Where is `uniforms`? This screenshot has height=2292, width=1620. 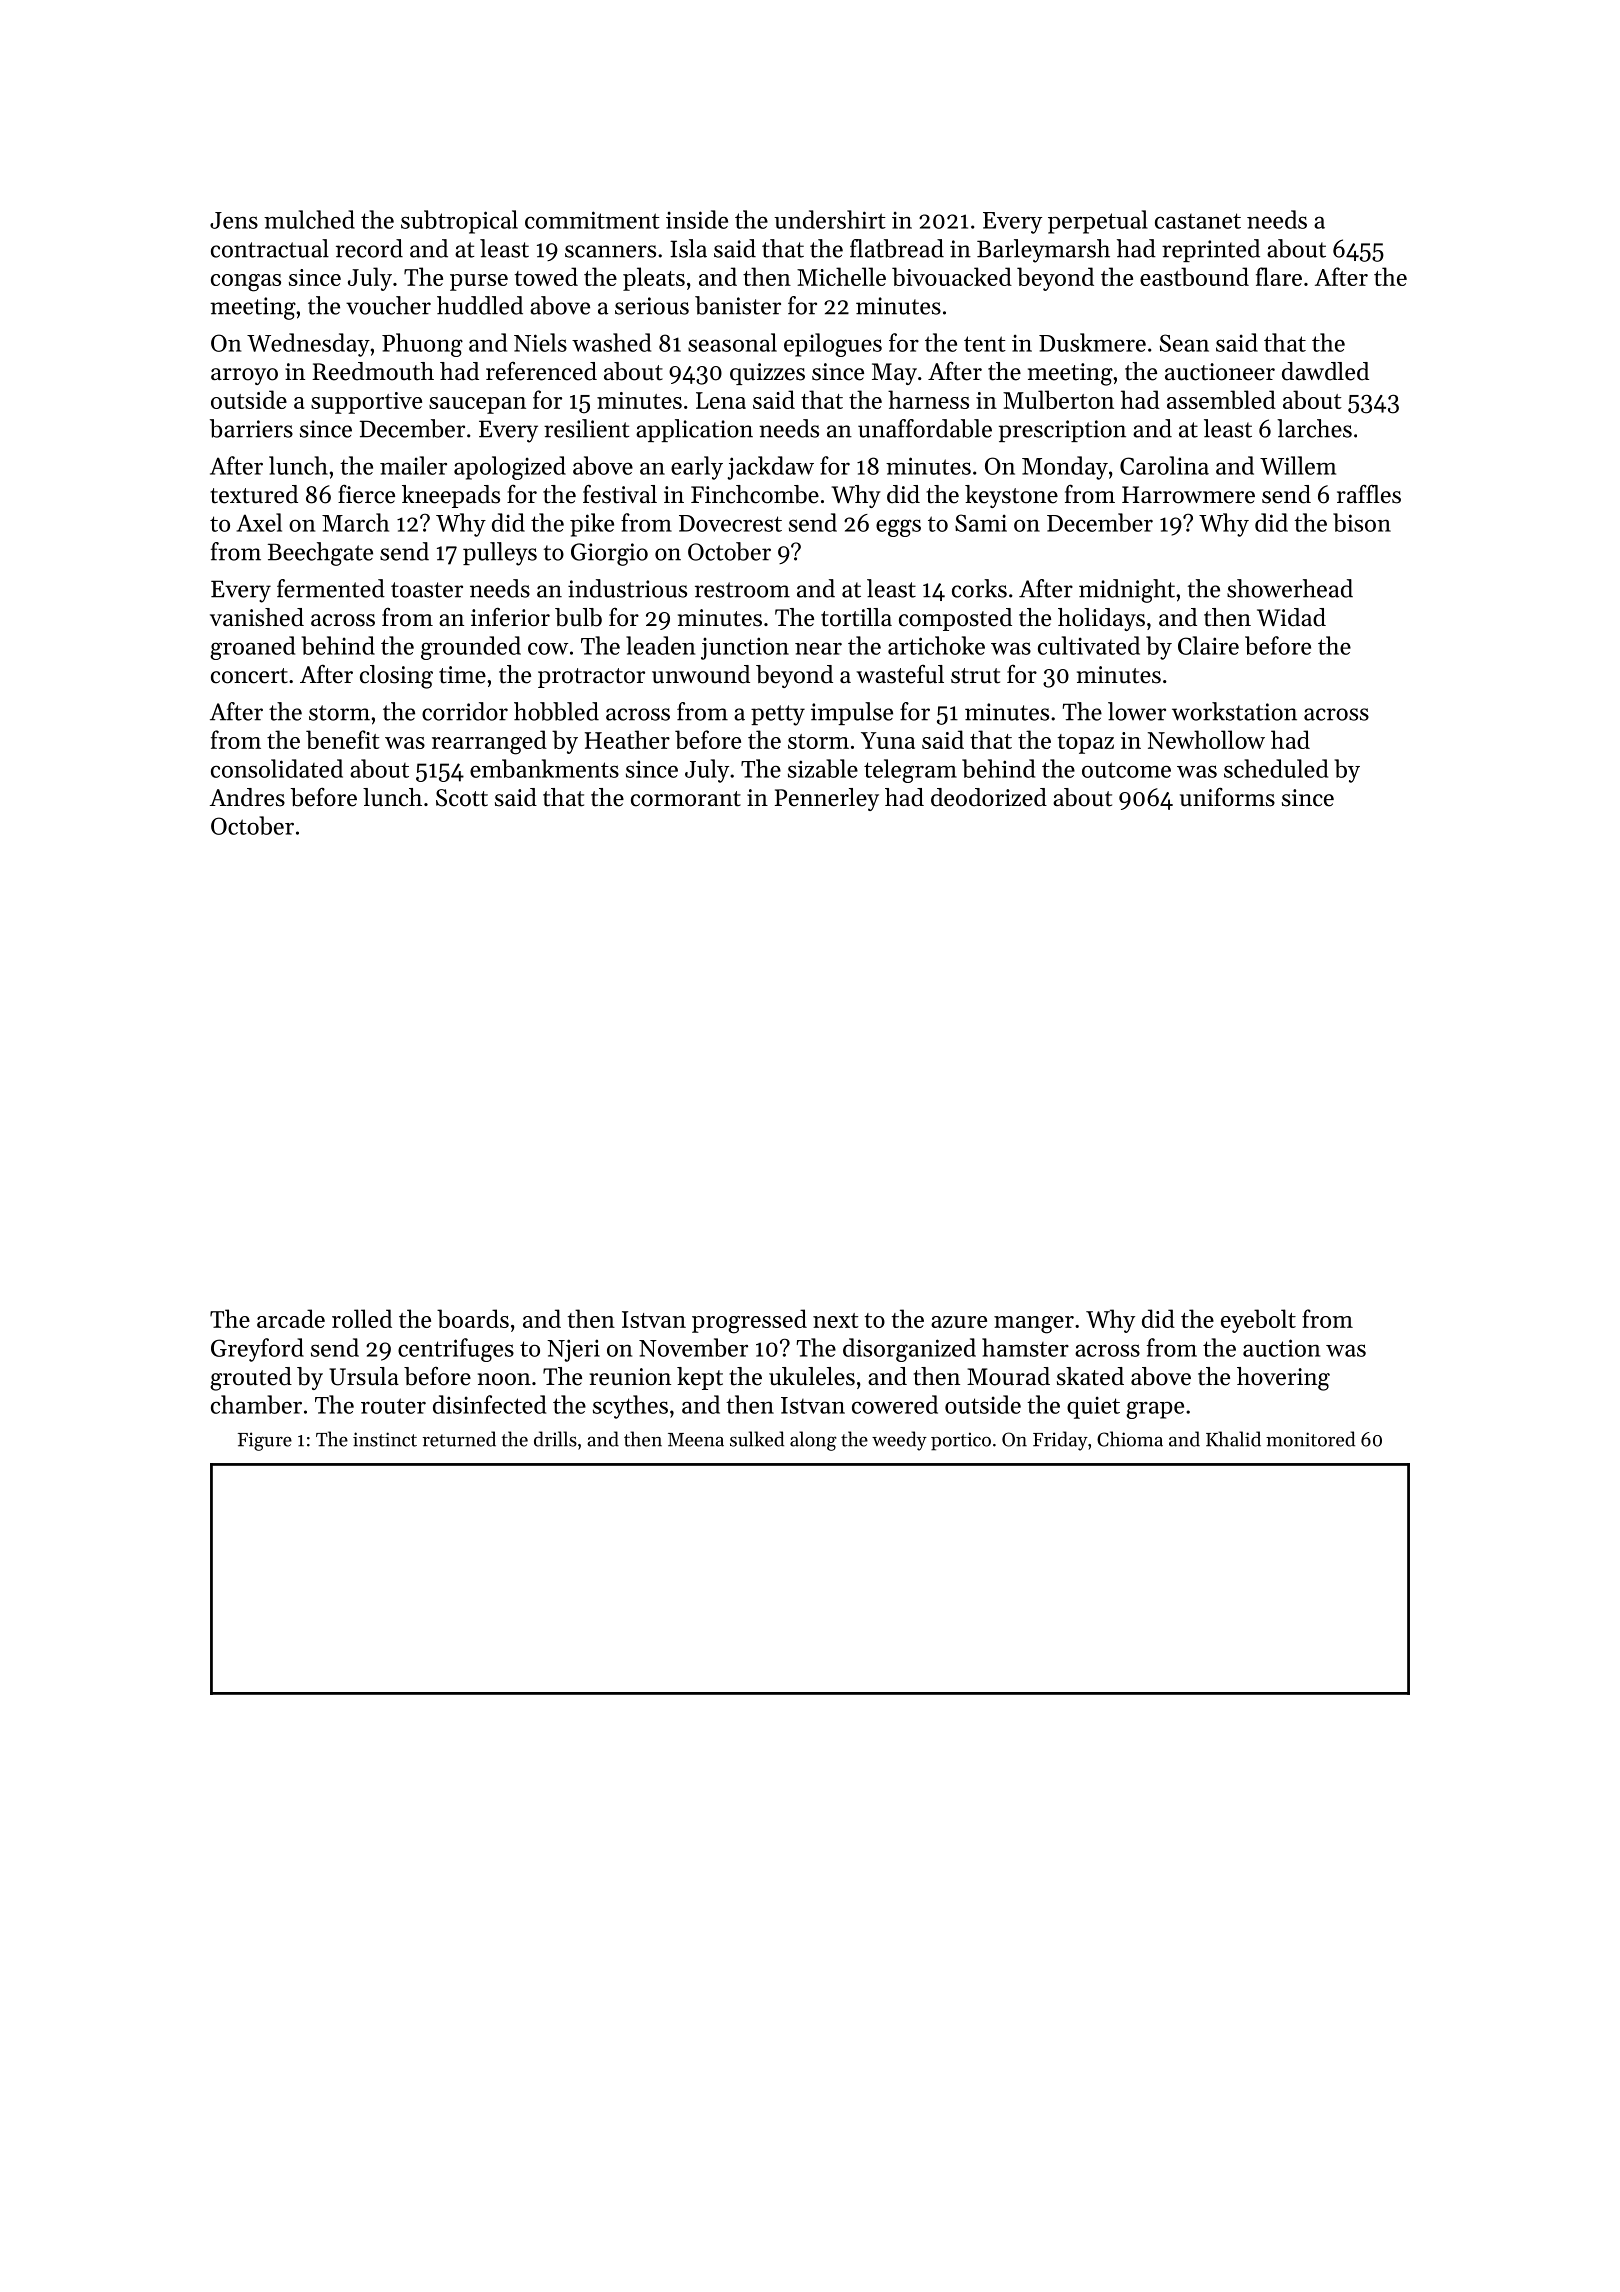 uniforms is located at coordinates (1227, 797).
